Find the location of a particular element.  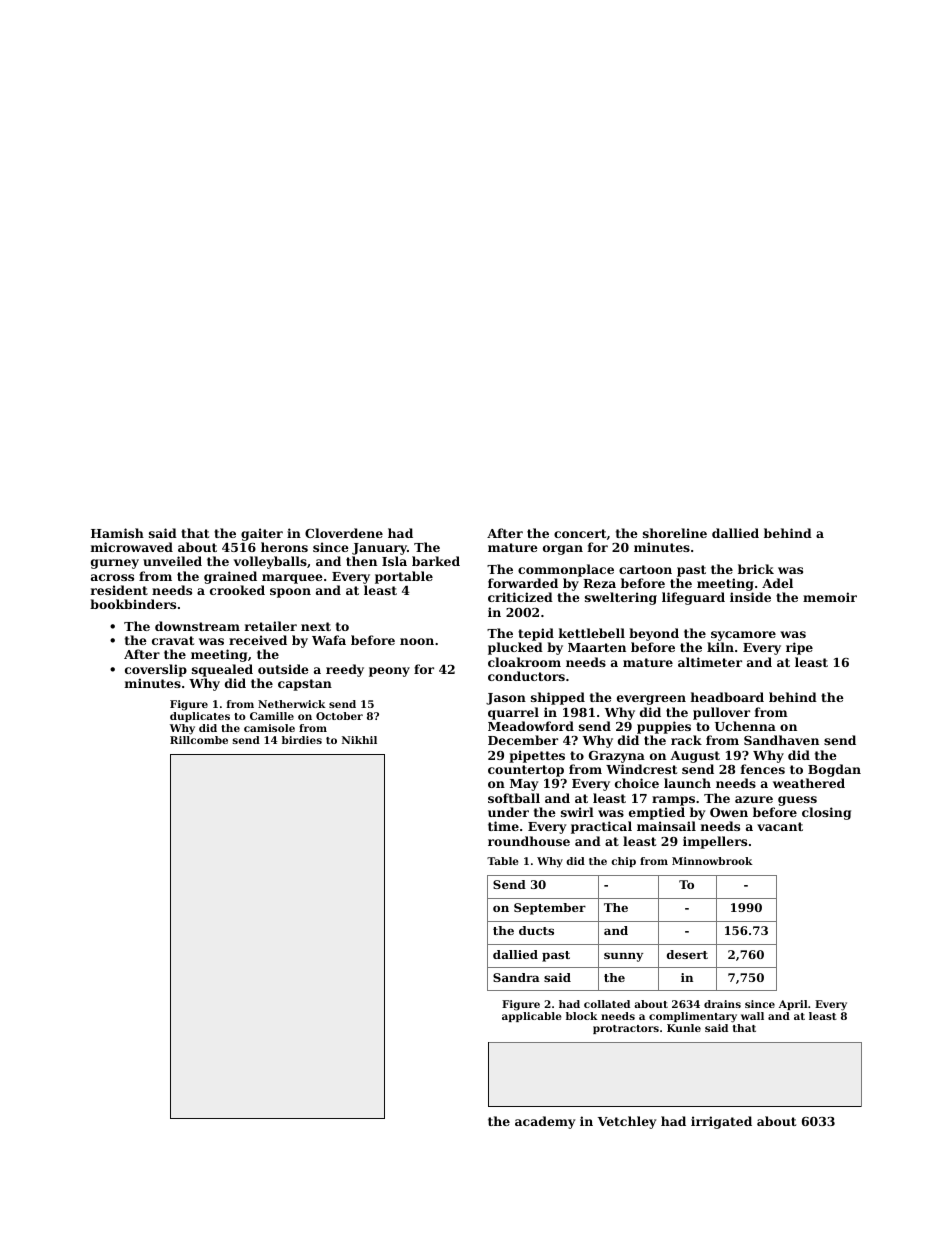

Sandra is located at coordinates (516, 977).
